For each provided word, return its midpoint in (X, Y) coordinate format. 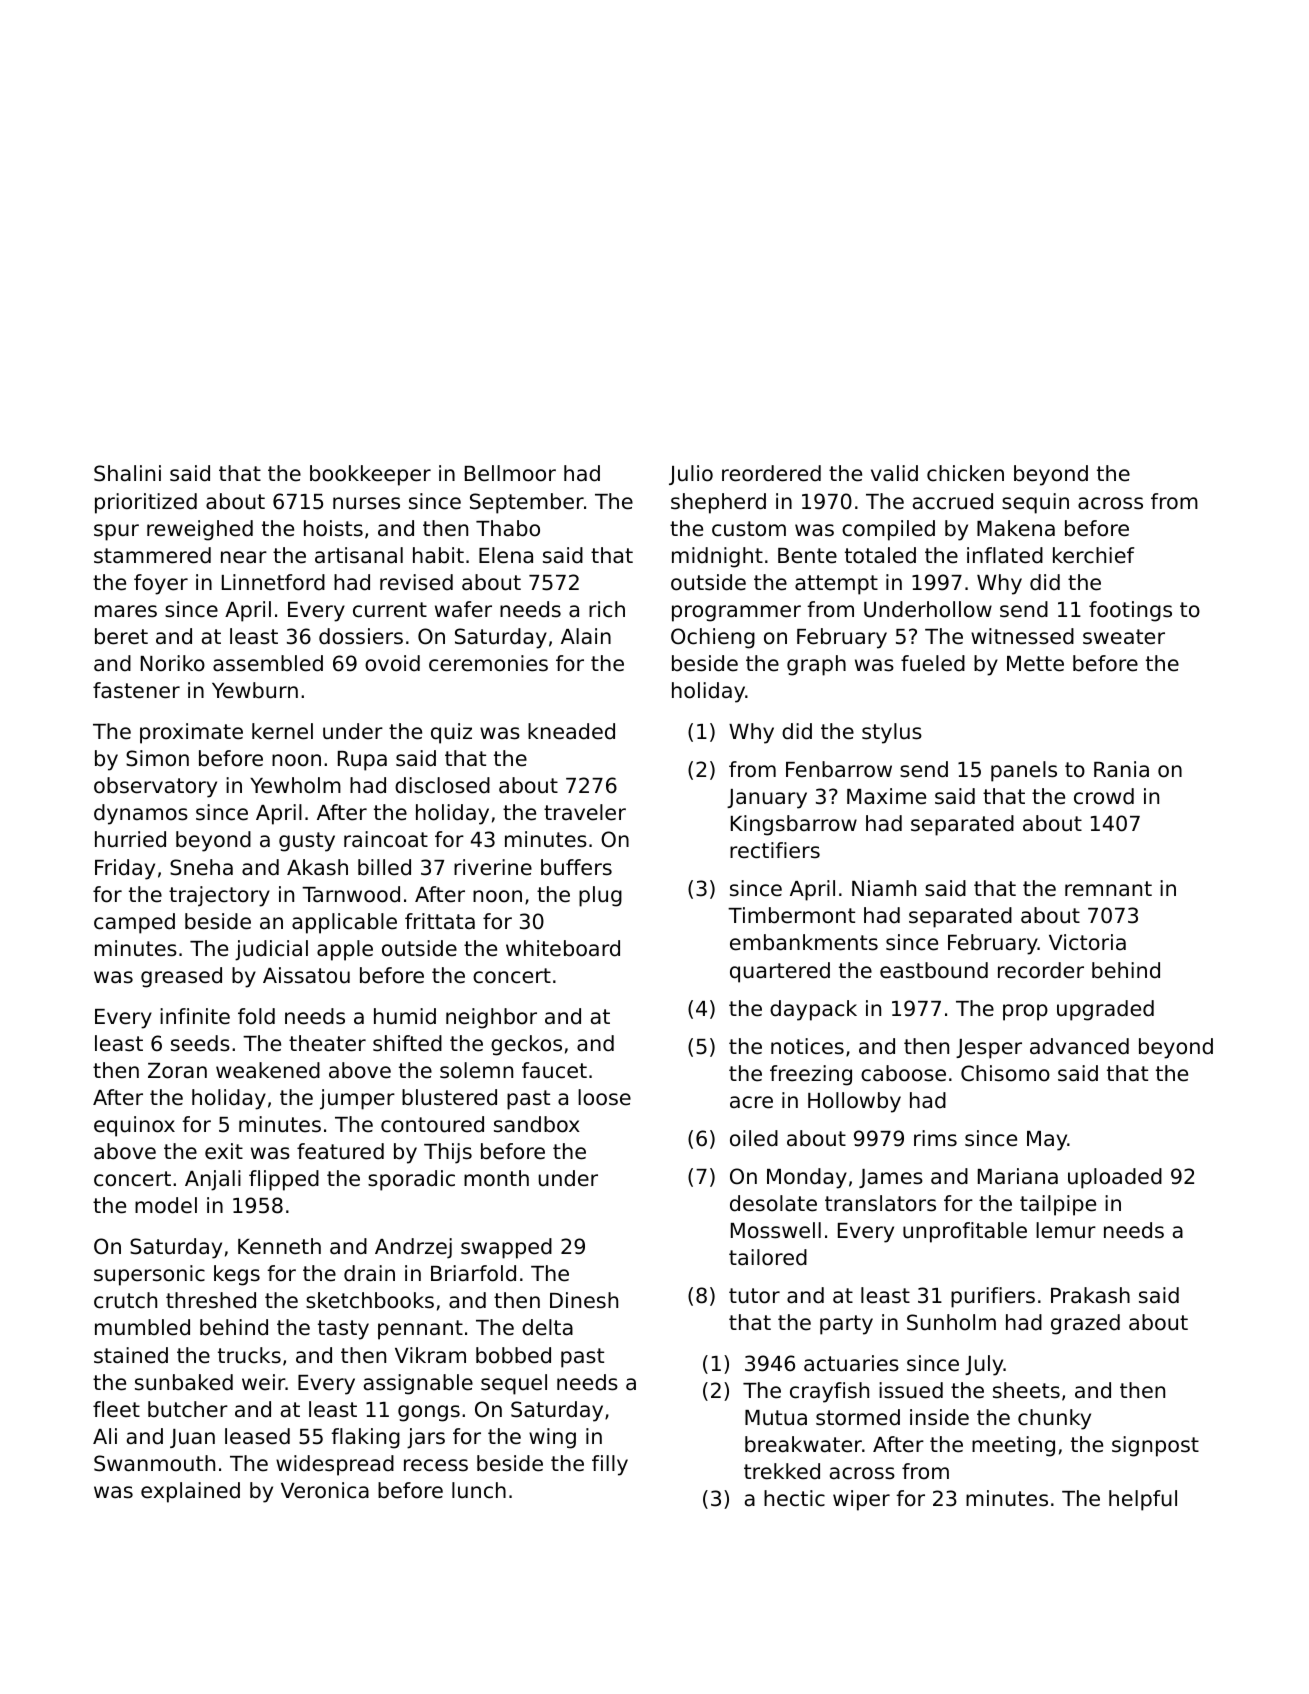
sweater (1124, 637)
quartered (780, 972)
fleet (116, 1409)
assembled (268, 663)
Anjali (213, 1180)
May (1047, 1141)
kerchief (1093, 555)
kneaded (571, 731)
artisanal (359, 555)
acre (751, 1102)
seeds (200, 1043)
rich (607, 609)
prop (1025, 1012)
